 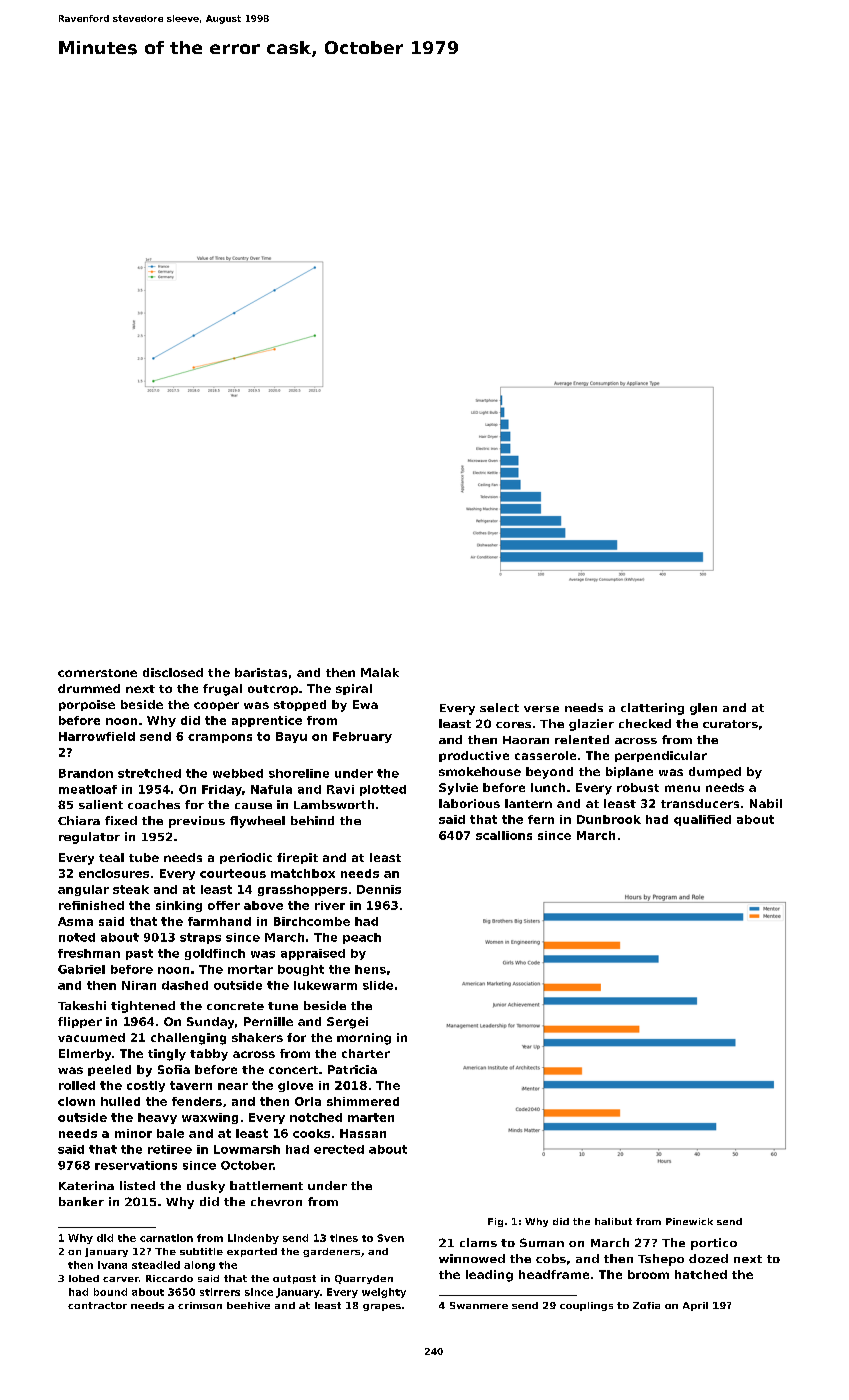 What do you see at coordinates (703, 709) in the page?
I see `glen` at bounding box center [703, 709].
